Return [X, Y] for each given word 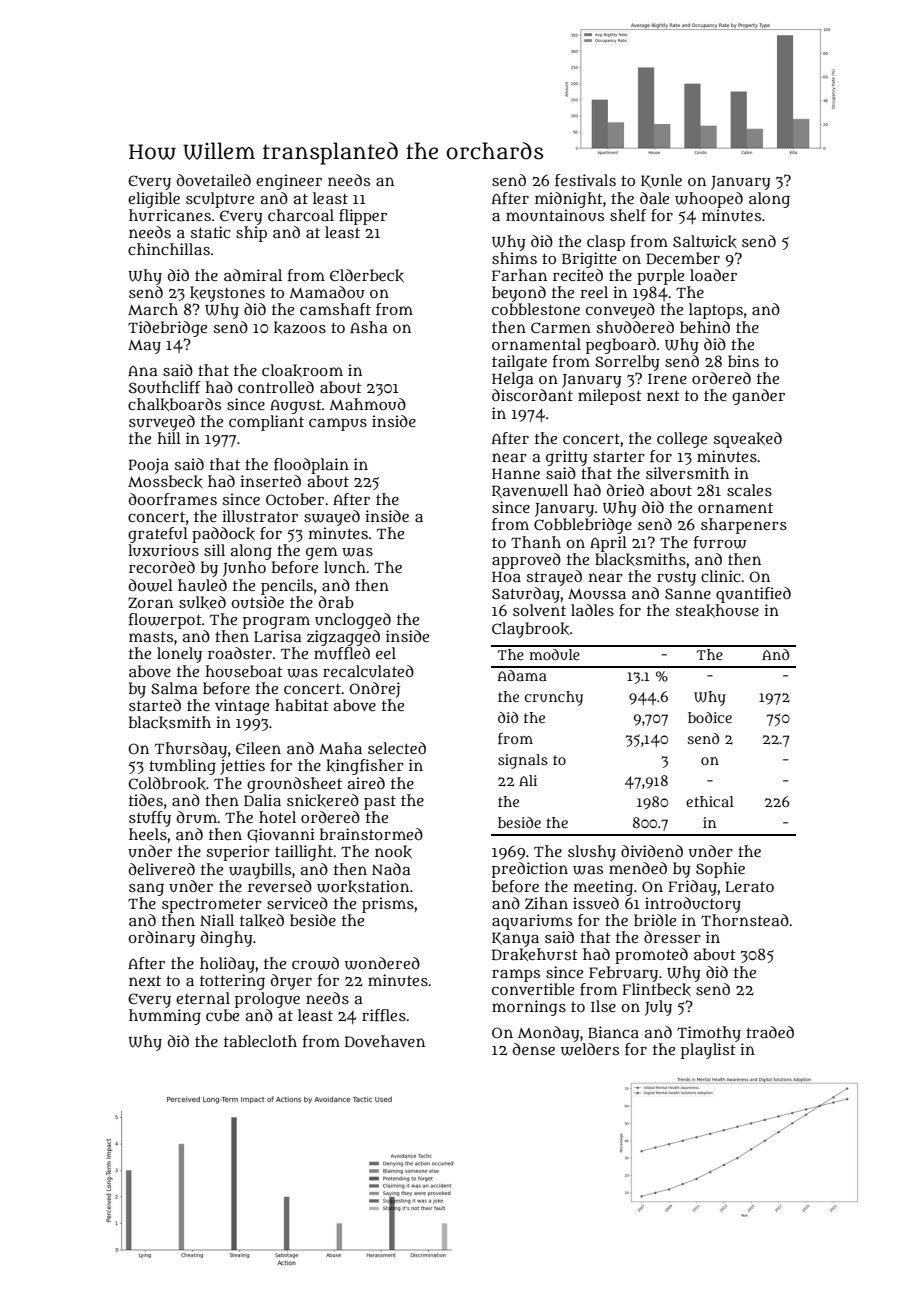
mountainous [555, 215]
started [155, 705]
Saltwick [705, 241]
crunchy [554, 698]
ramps [516, 975]
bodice [710, 717]
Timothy [709, 1034]
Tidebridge [167, 329]
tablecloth [260, 1041]
